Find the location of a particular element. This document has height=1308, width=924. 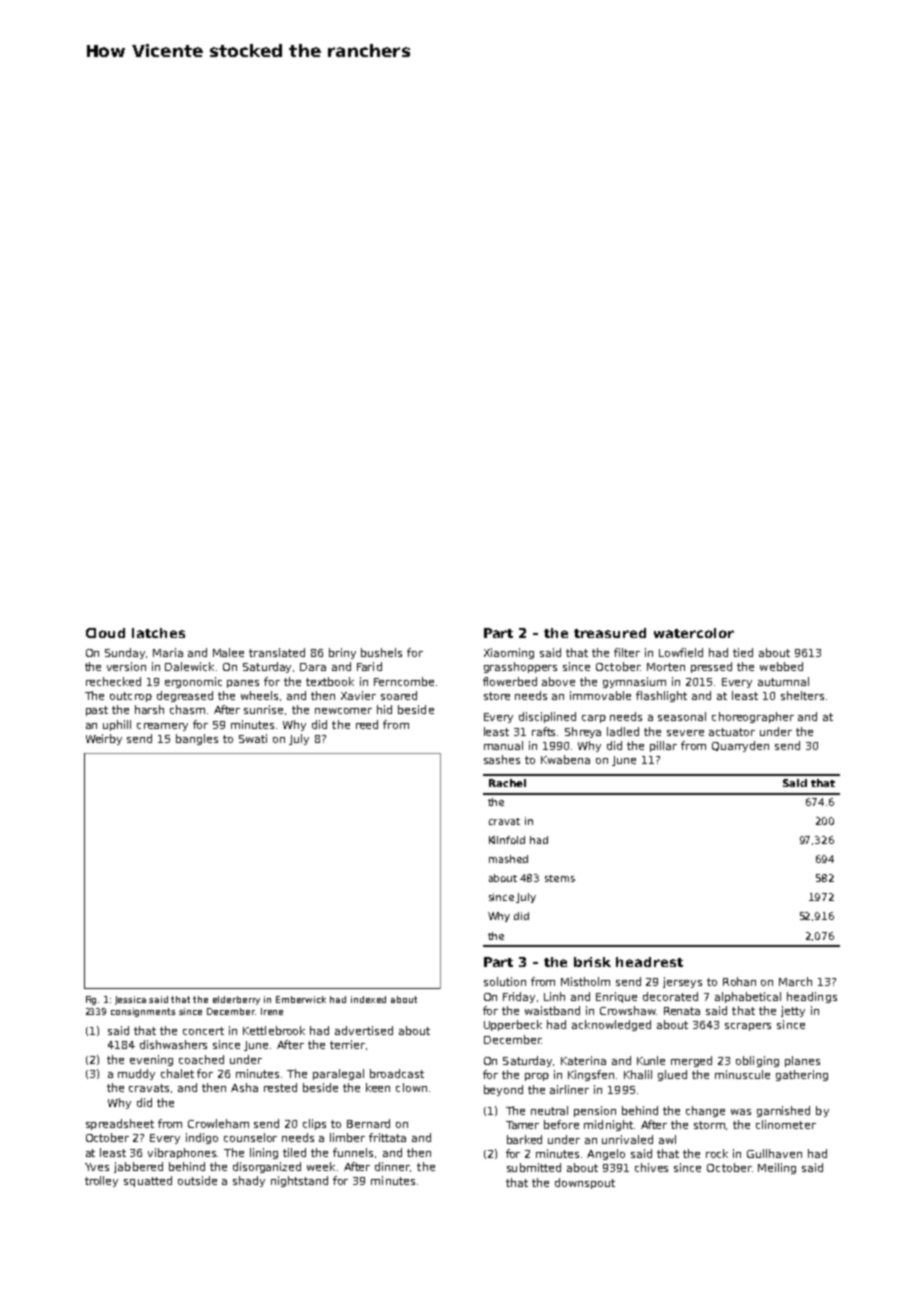

clown is located at coordinates (411, 1087).
